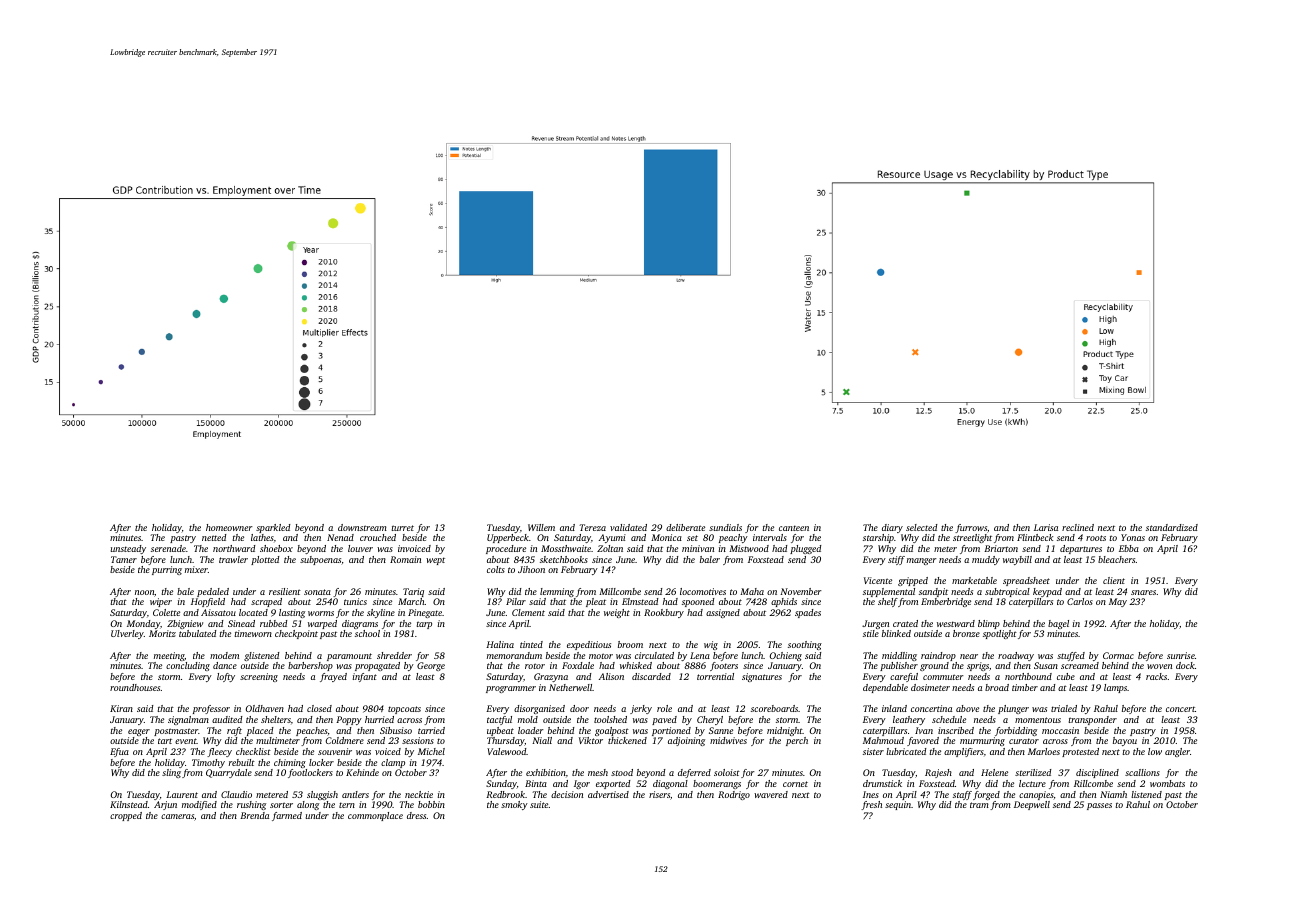 Image resolution: width=1308 pixels, height=924 pixels. Describe the element at coordinates (762, 677) in the page. I see `signatures` at that location.
